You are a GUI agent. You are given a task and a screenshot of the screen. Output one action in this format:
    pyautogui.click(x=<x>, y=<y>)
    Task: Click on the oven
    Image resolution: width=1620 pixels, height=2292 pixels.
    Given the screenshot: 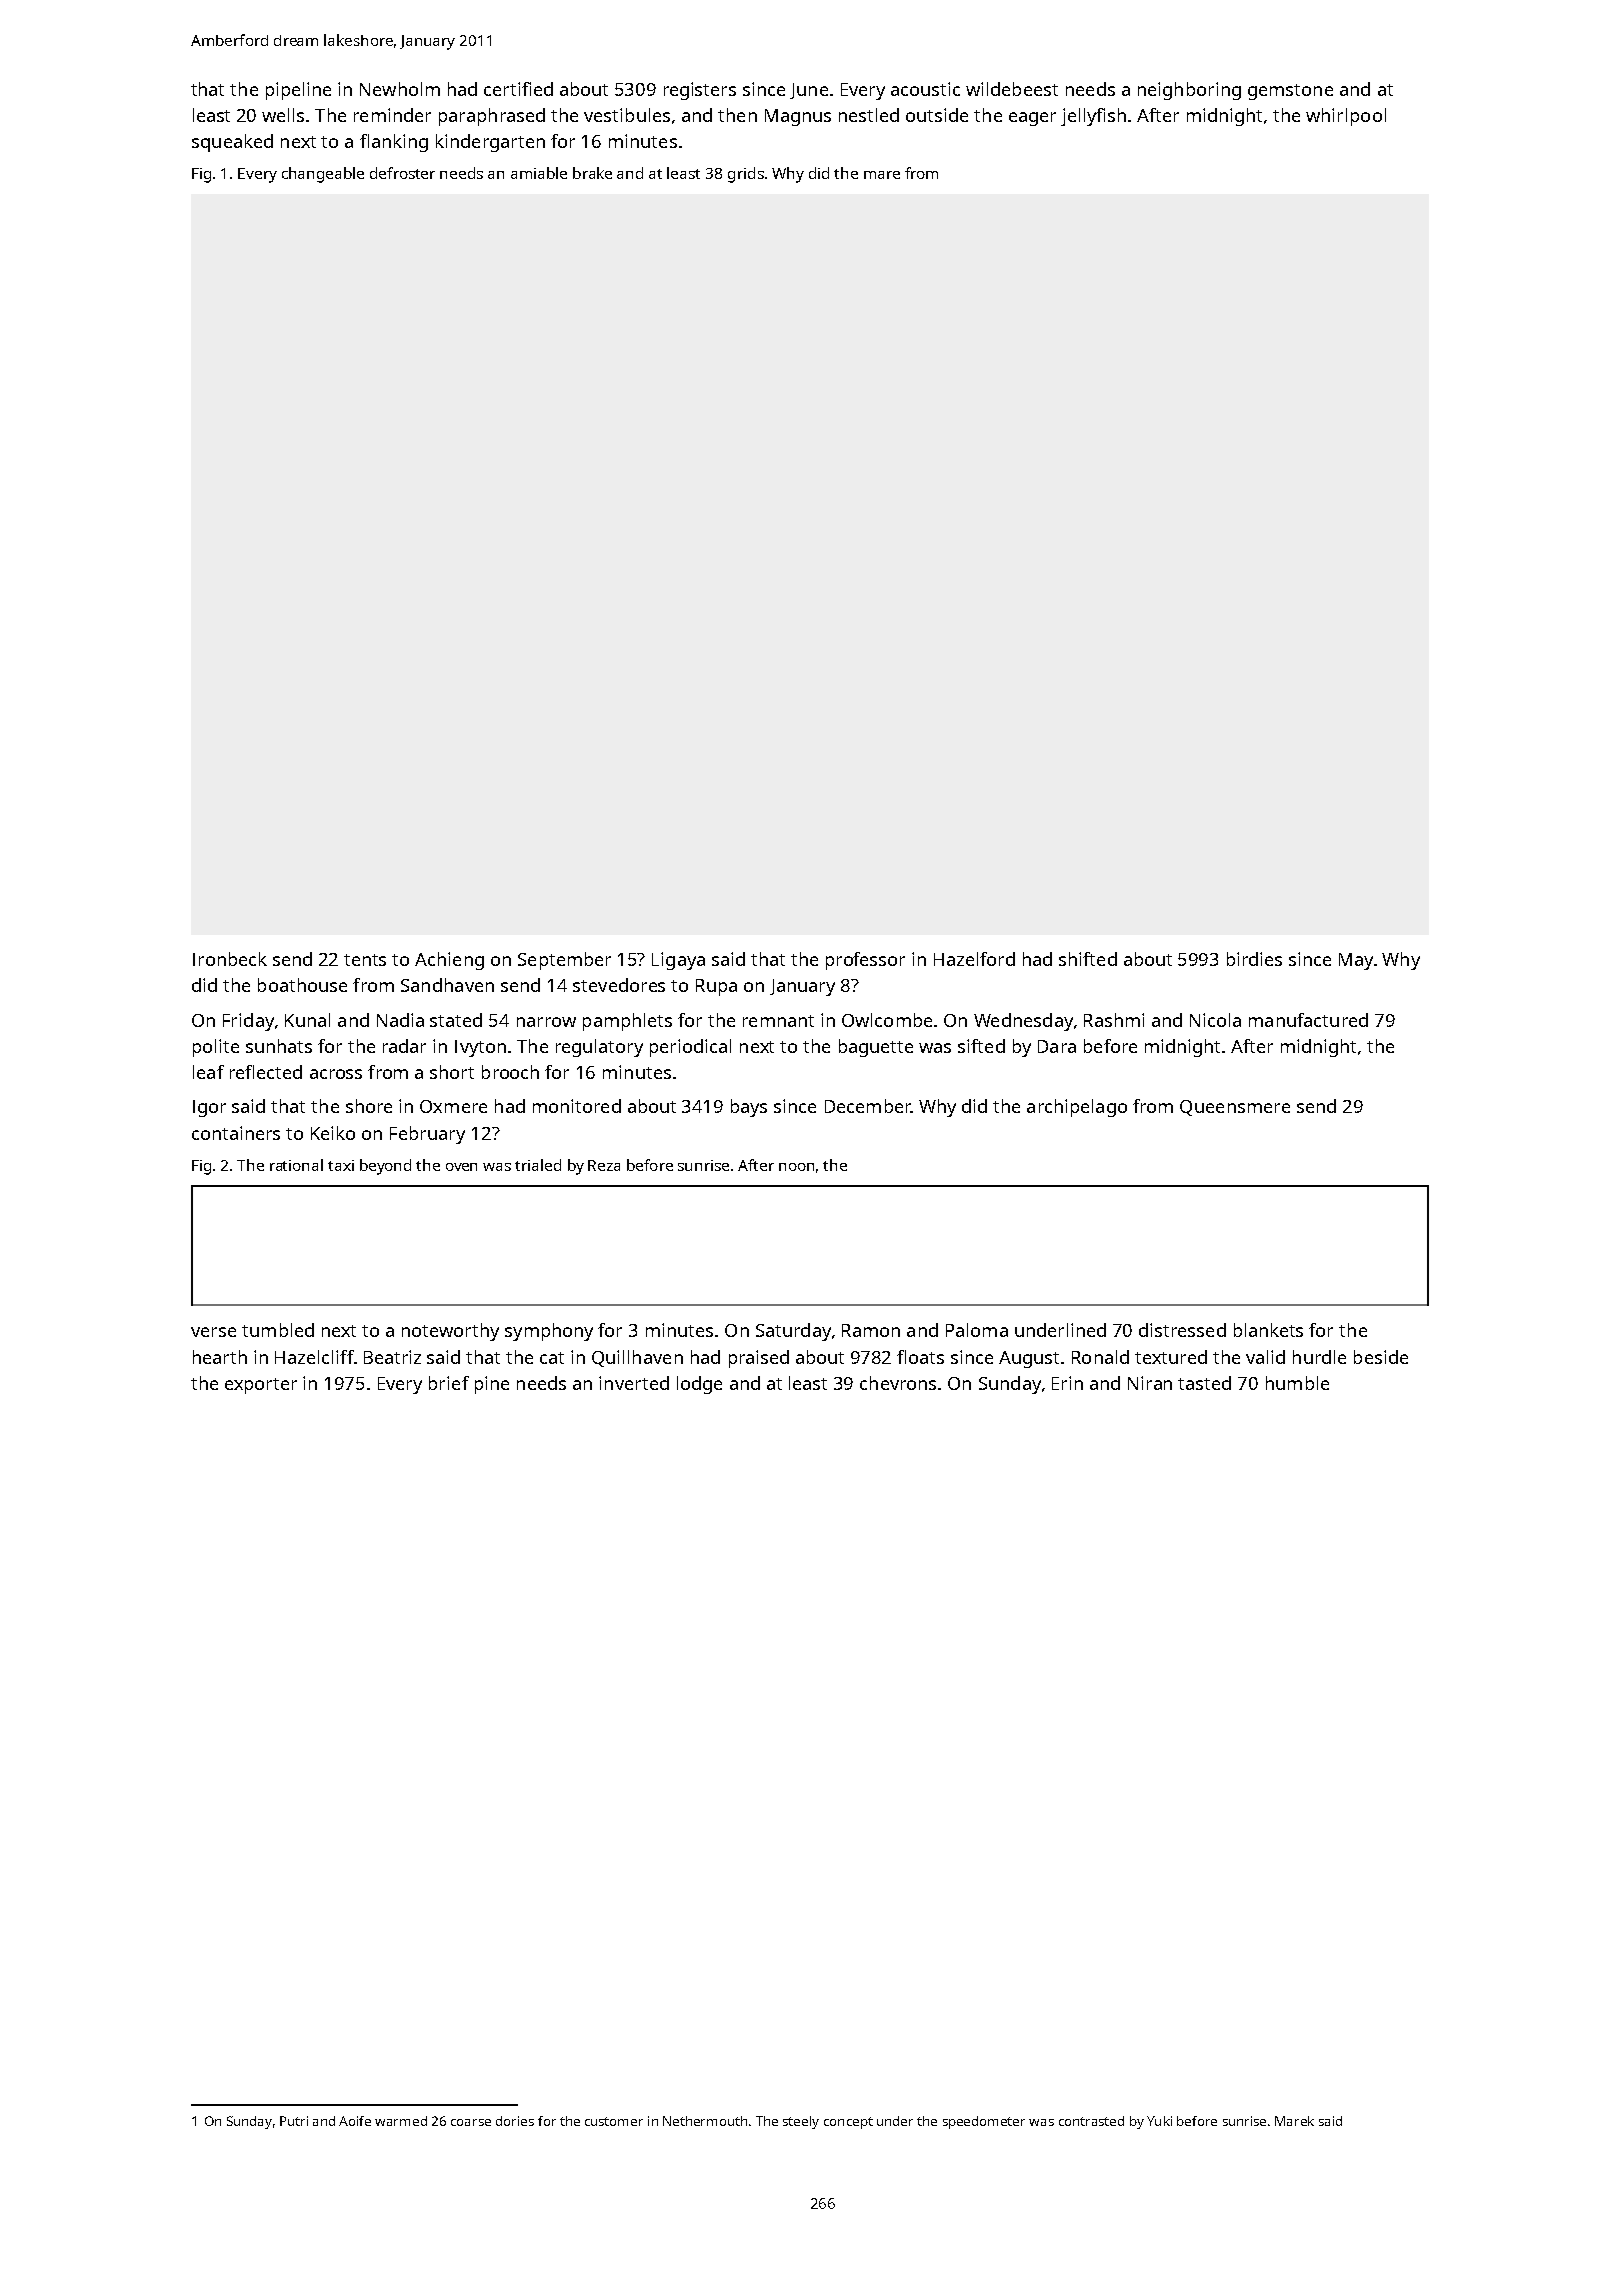 What is the action you would take?
    pyautogui.click(x=461, y=1167)
